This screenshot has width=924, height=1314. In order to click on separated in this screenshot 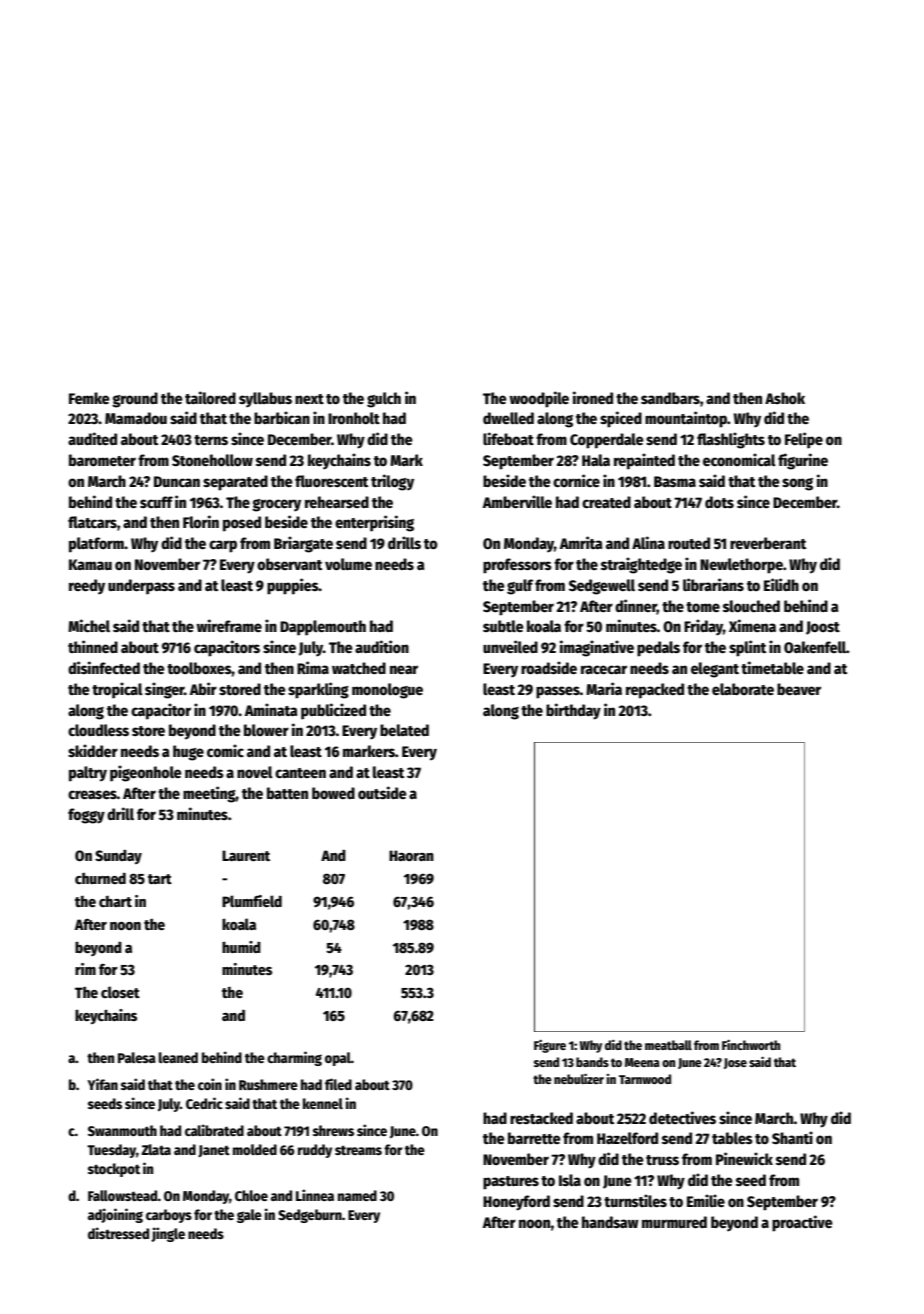, I will do `click(235, 483)`.
